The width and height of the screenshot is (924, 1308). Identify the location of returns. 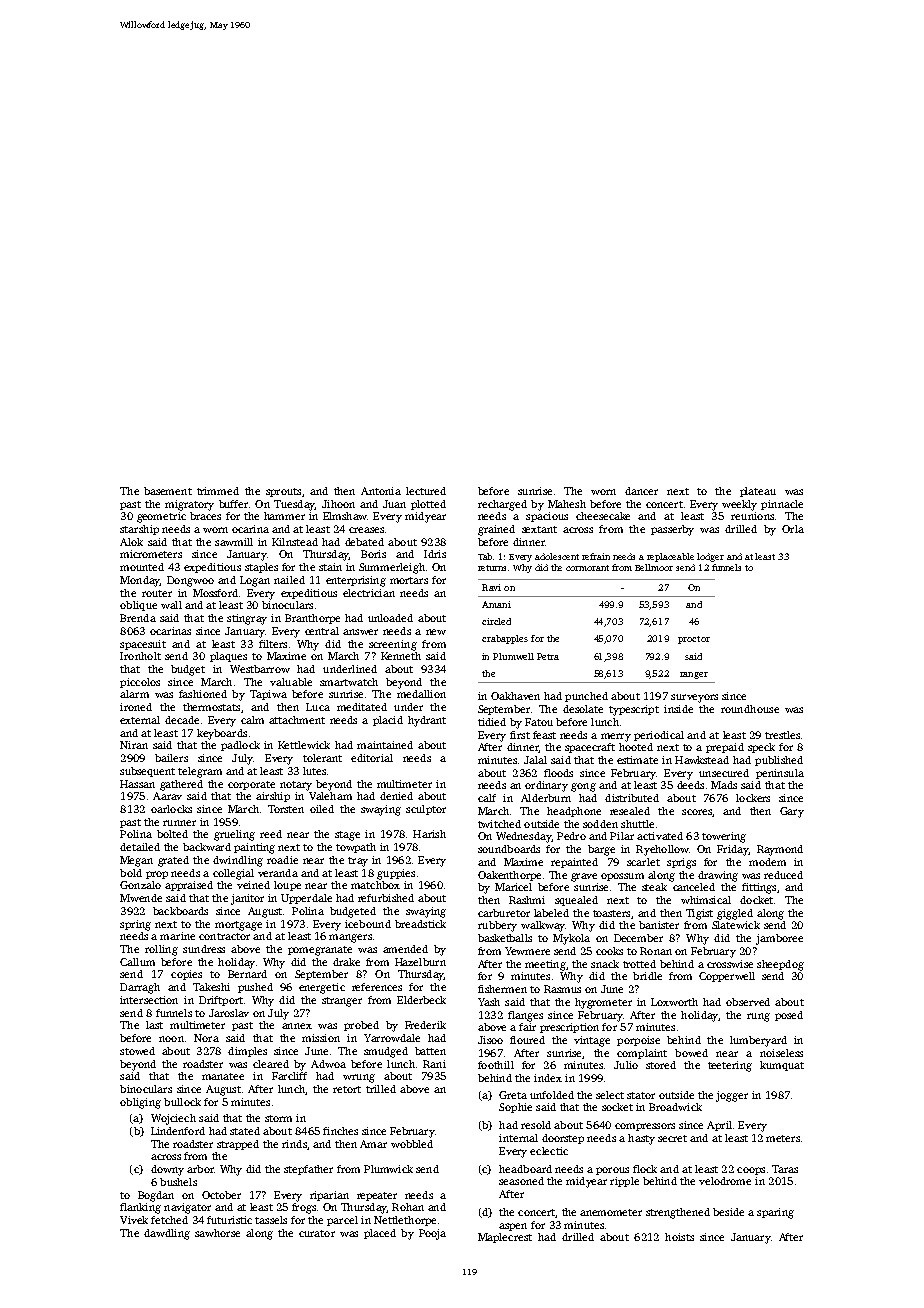
(492, 568).
